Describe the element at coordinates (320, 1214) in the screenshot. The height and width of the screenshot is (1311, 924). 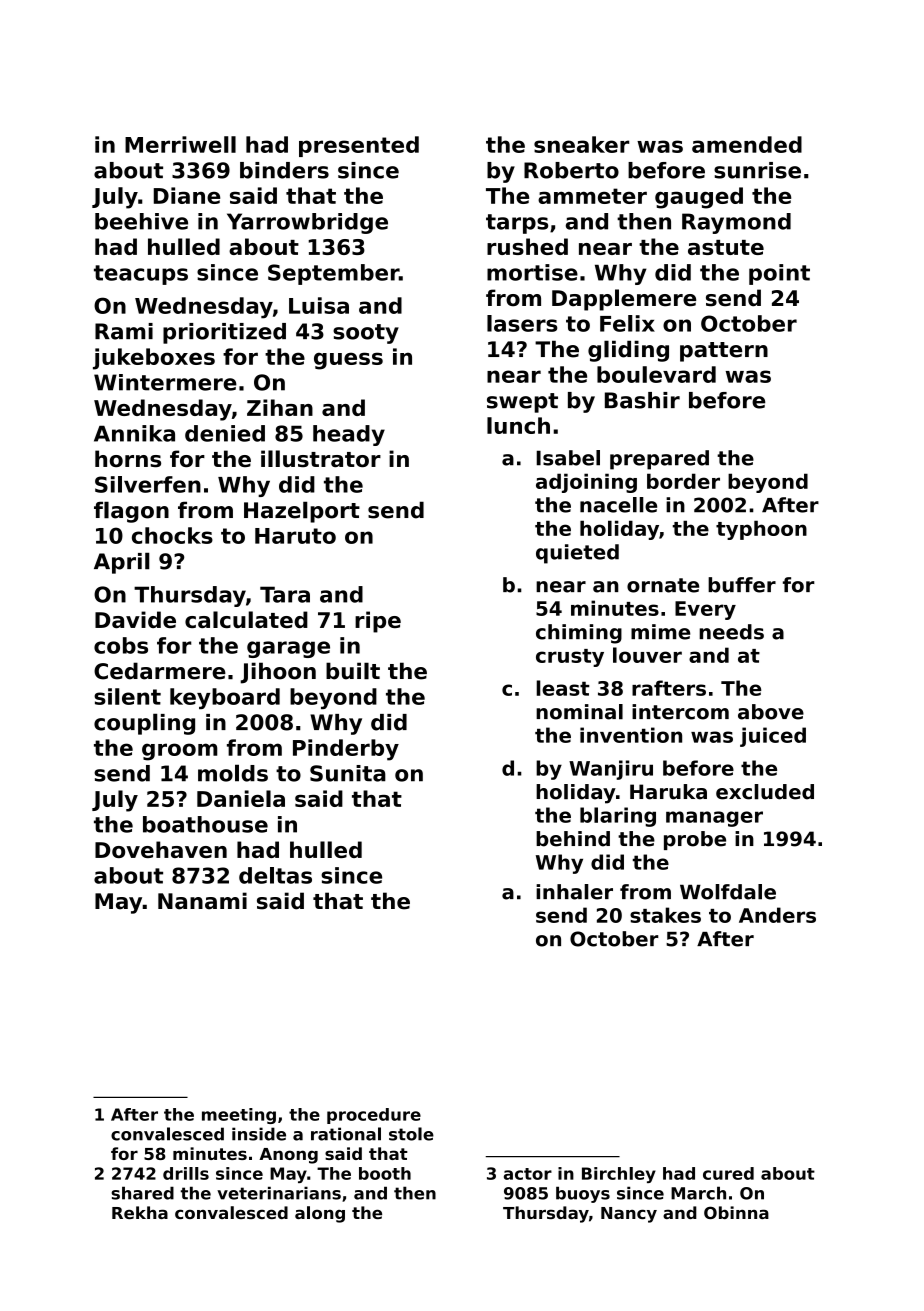
I see `along` at that location.
